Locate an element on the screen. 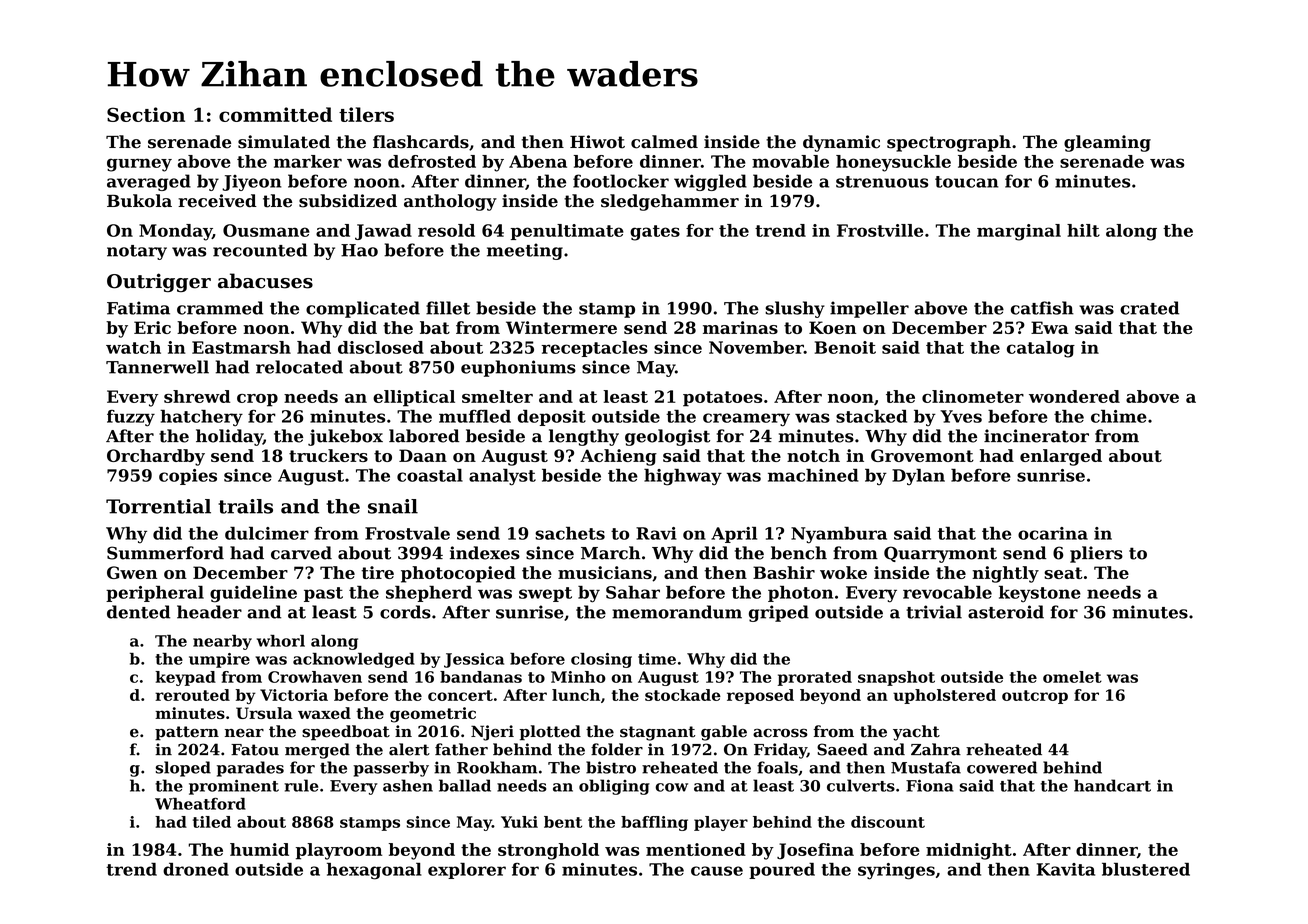 The height and width of the screenshot is (924, 1308). marinas is located at coordinates (740, 327).
